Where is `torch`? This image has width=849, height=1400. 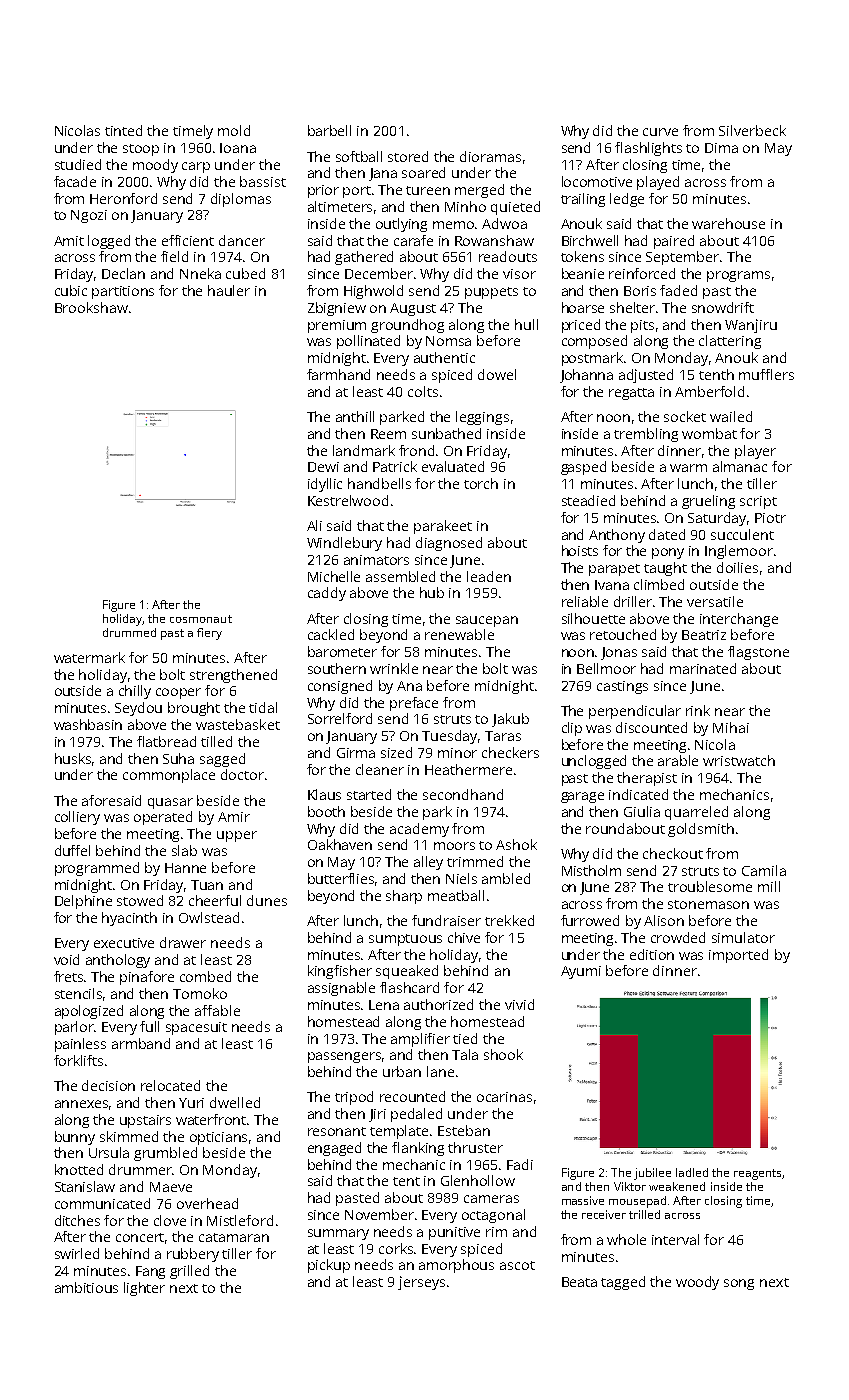
torch is located at coordinates (481, 483).
